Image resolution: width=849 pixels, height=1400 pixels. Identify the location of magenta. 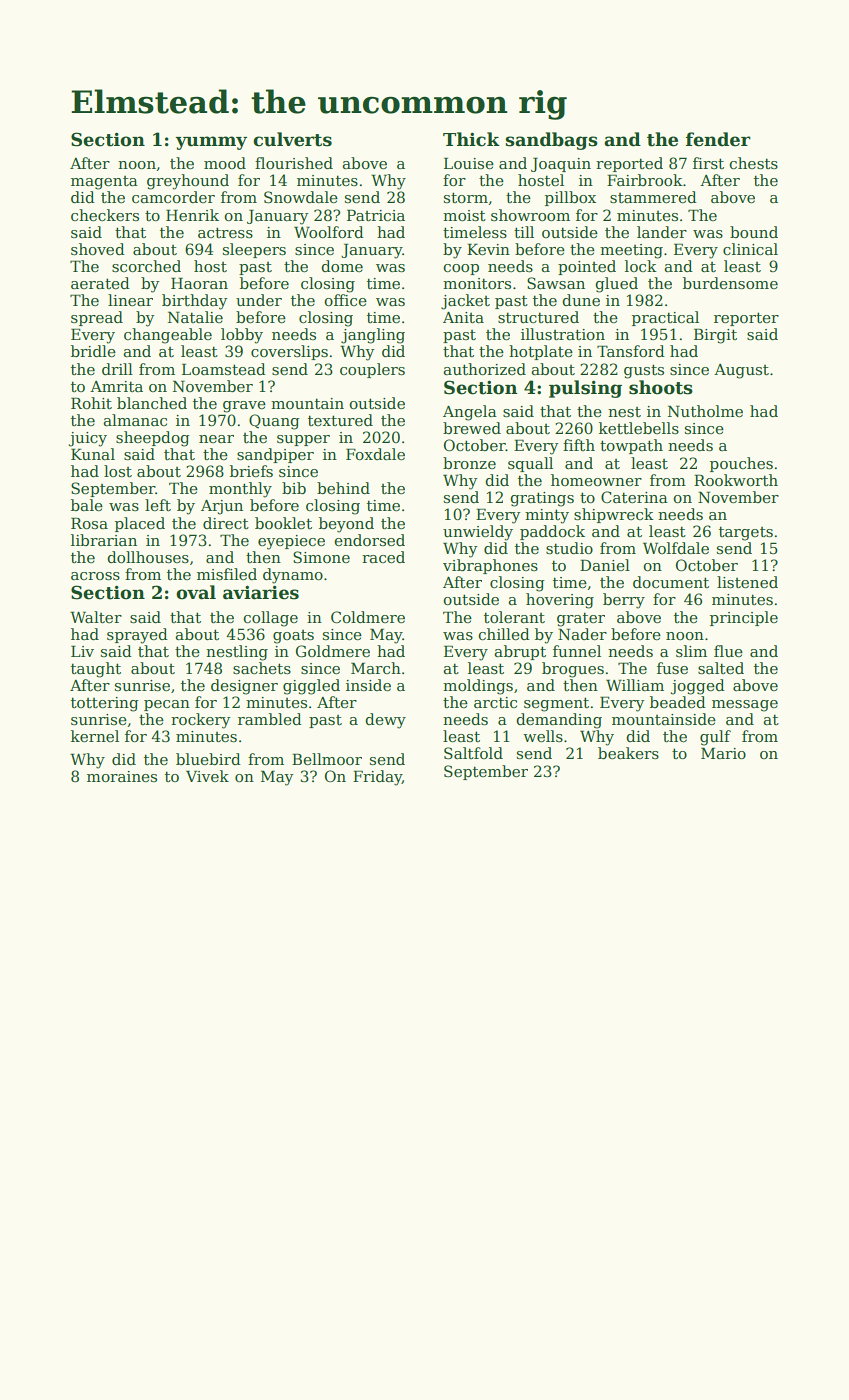
(104, 183).
